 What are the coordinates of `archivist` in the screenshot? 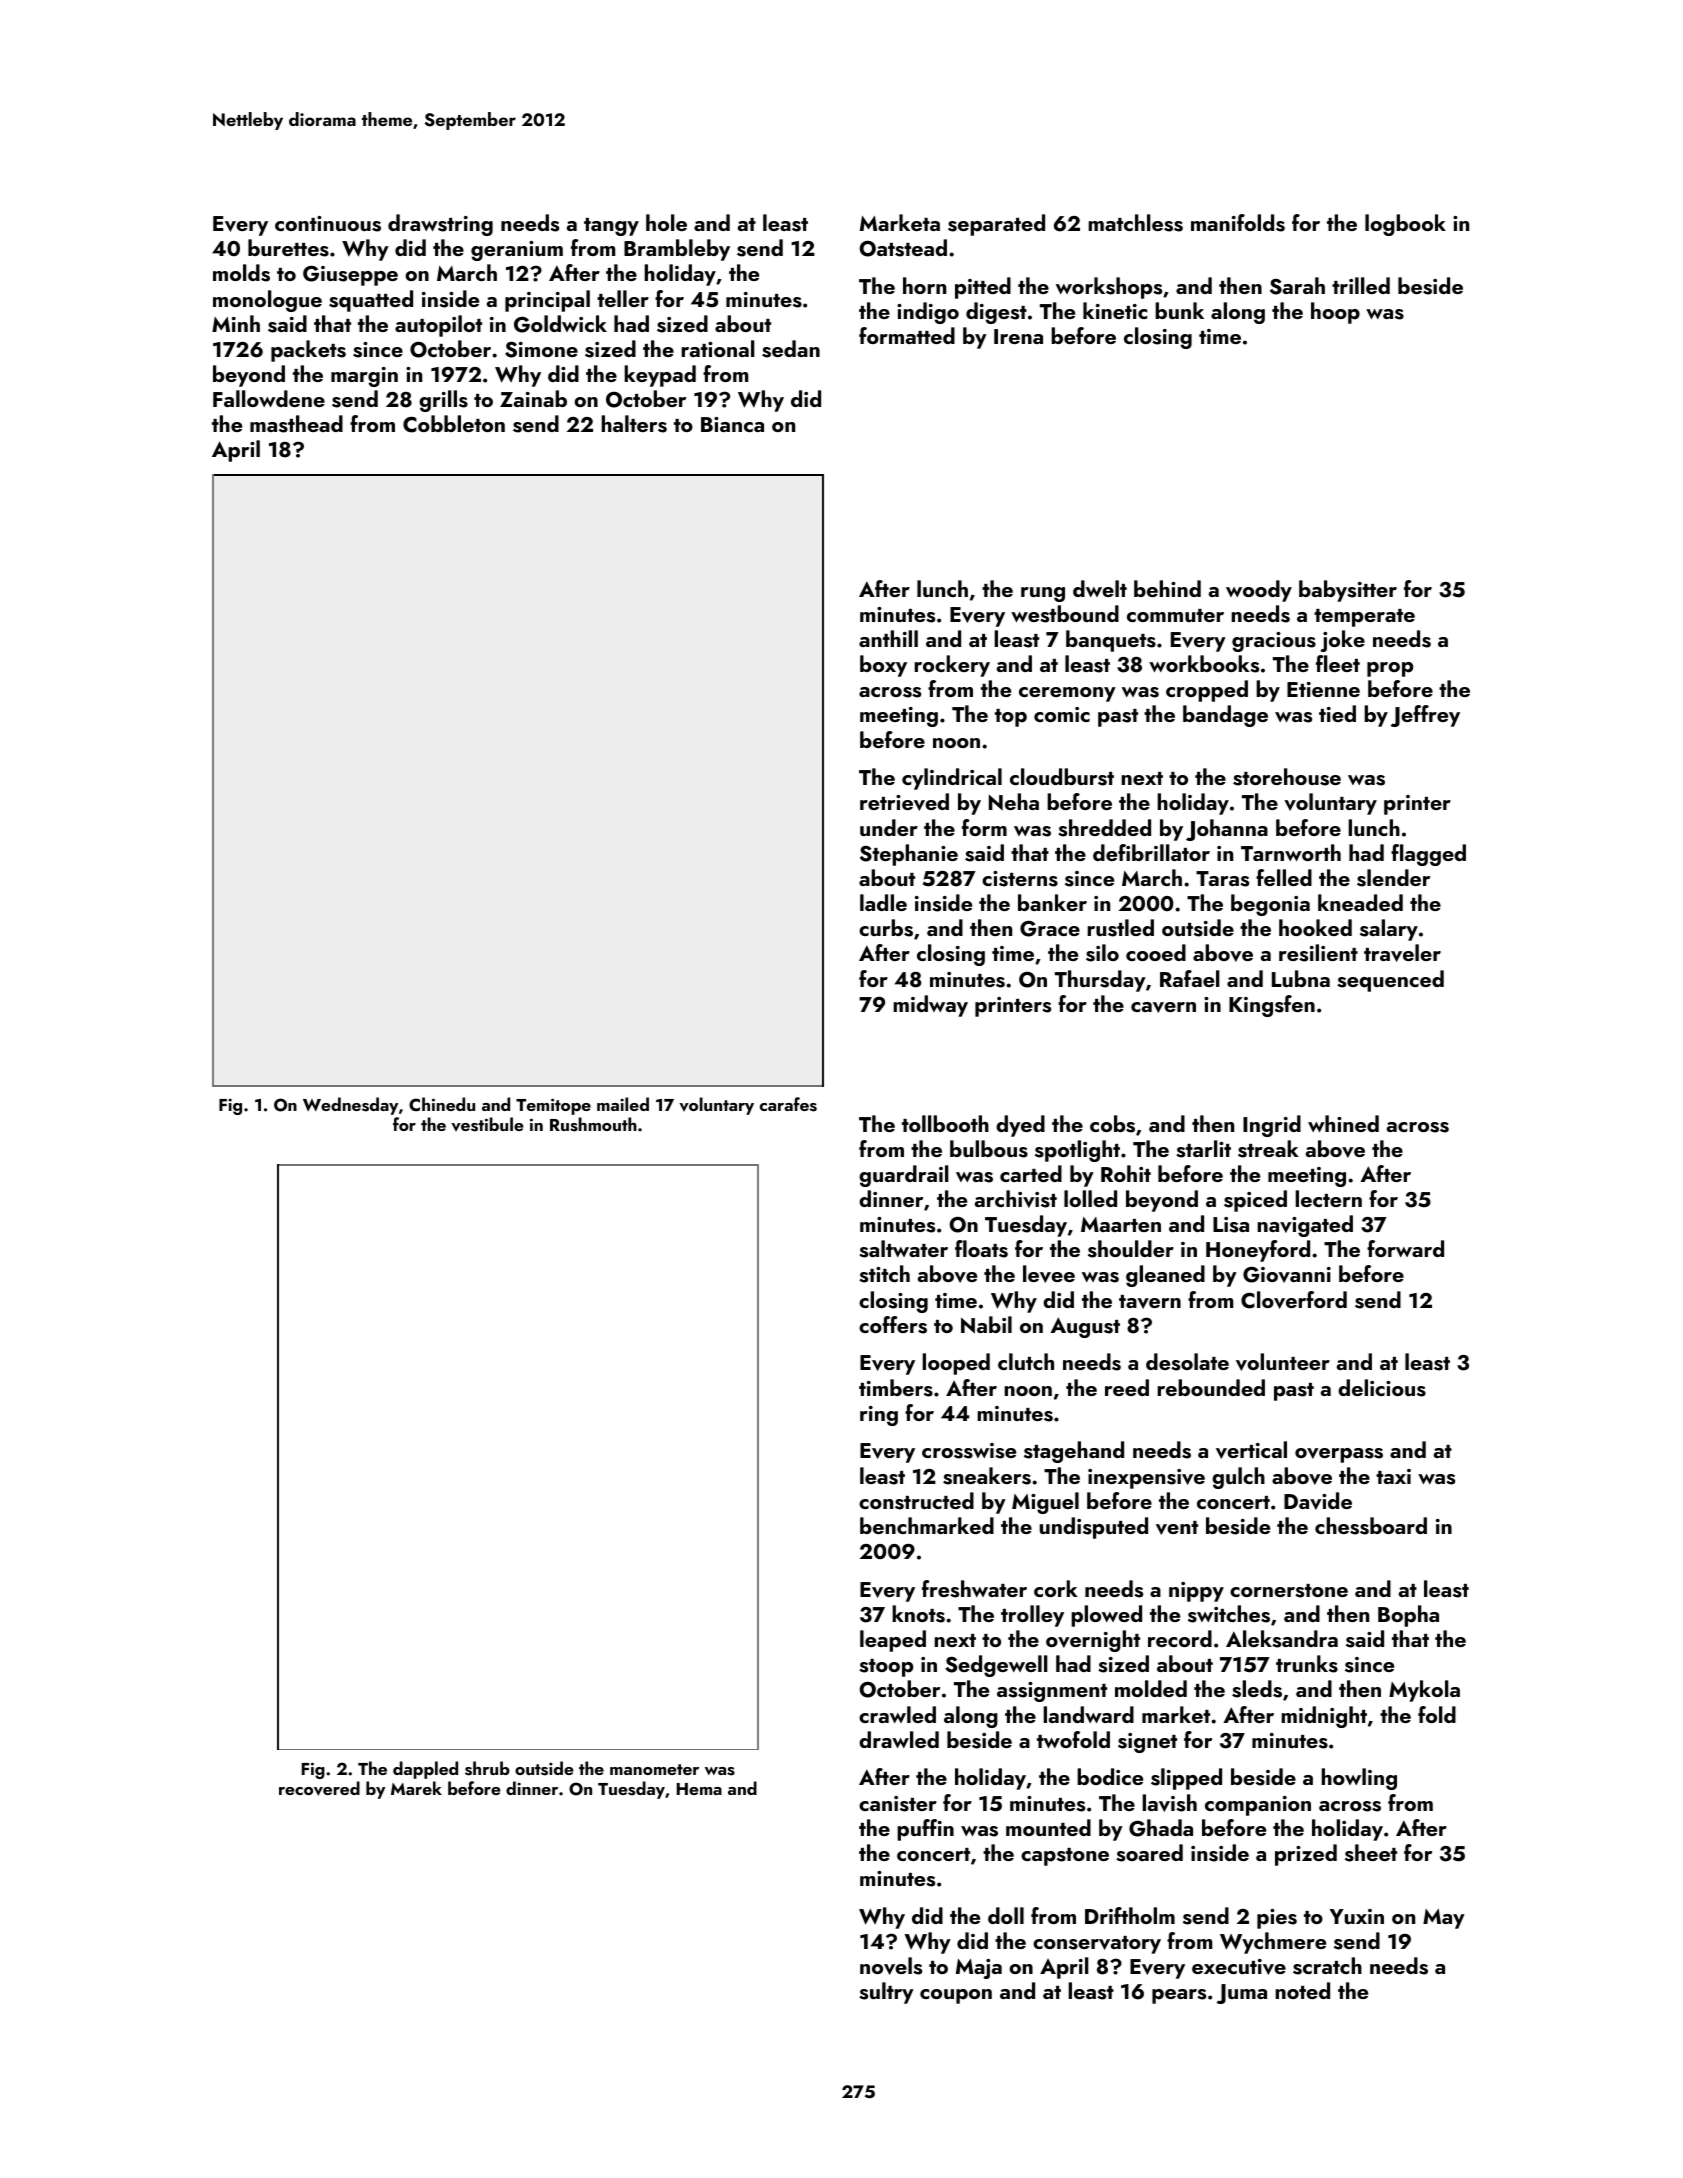 It's located at (1016, 1199).
